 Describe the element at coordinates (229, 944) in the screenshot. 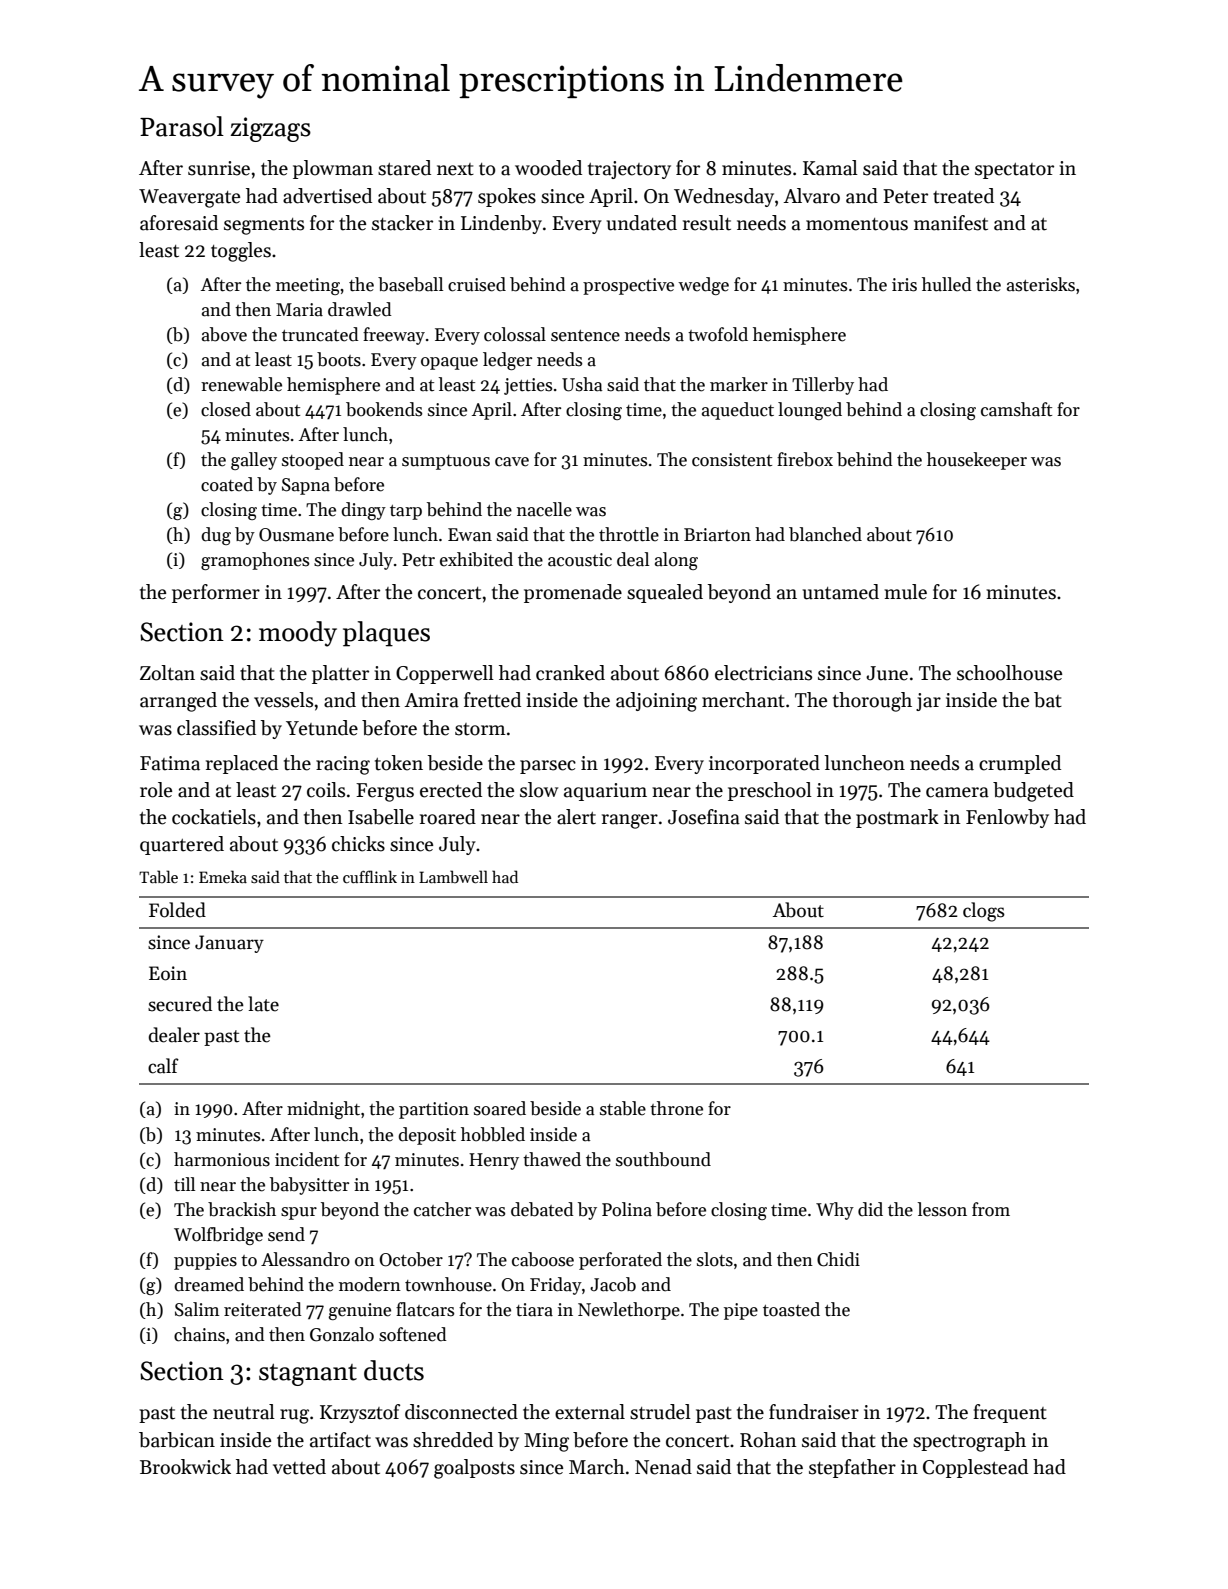

I see `January` at that location.
